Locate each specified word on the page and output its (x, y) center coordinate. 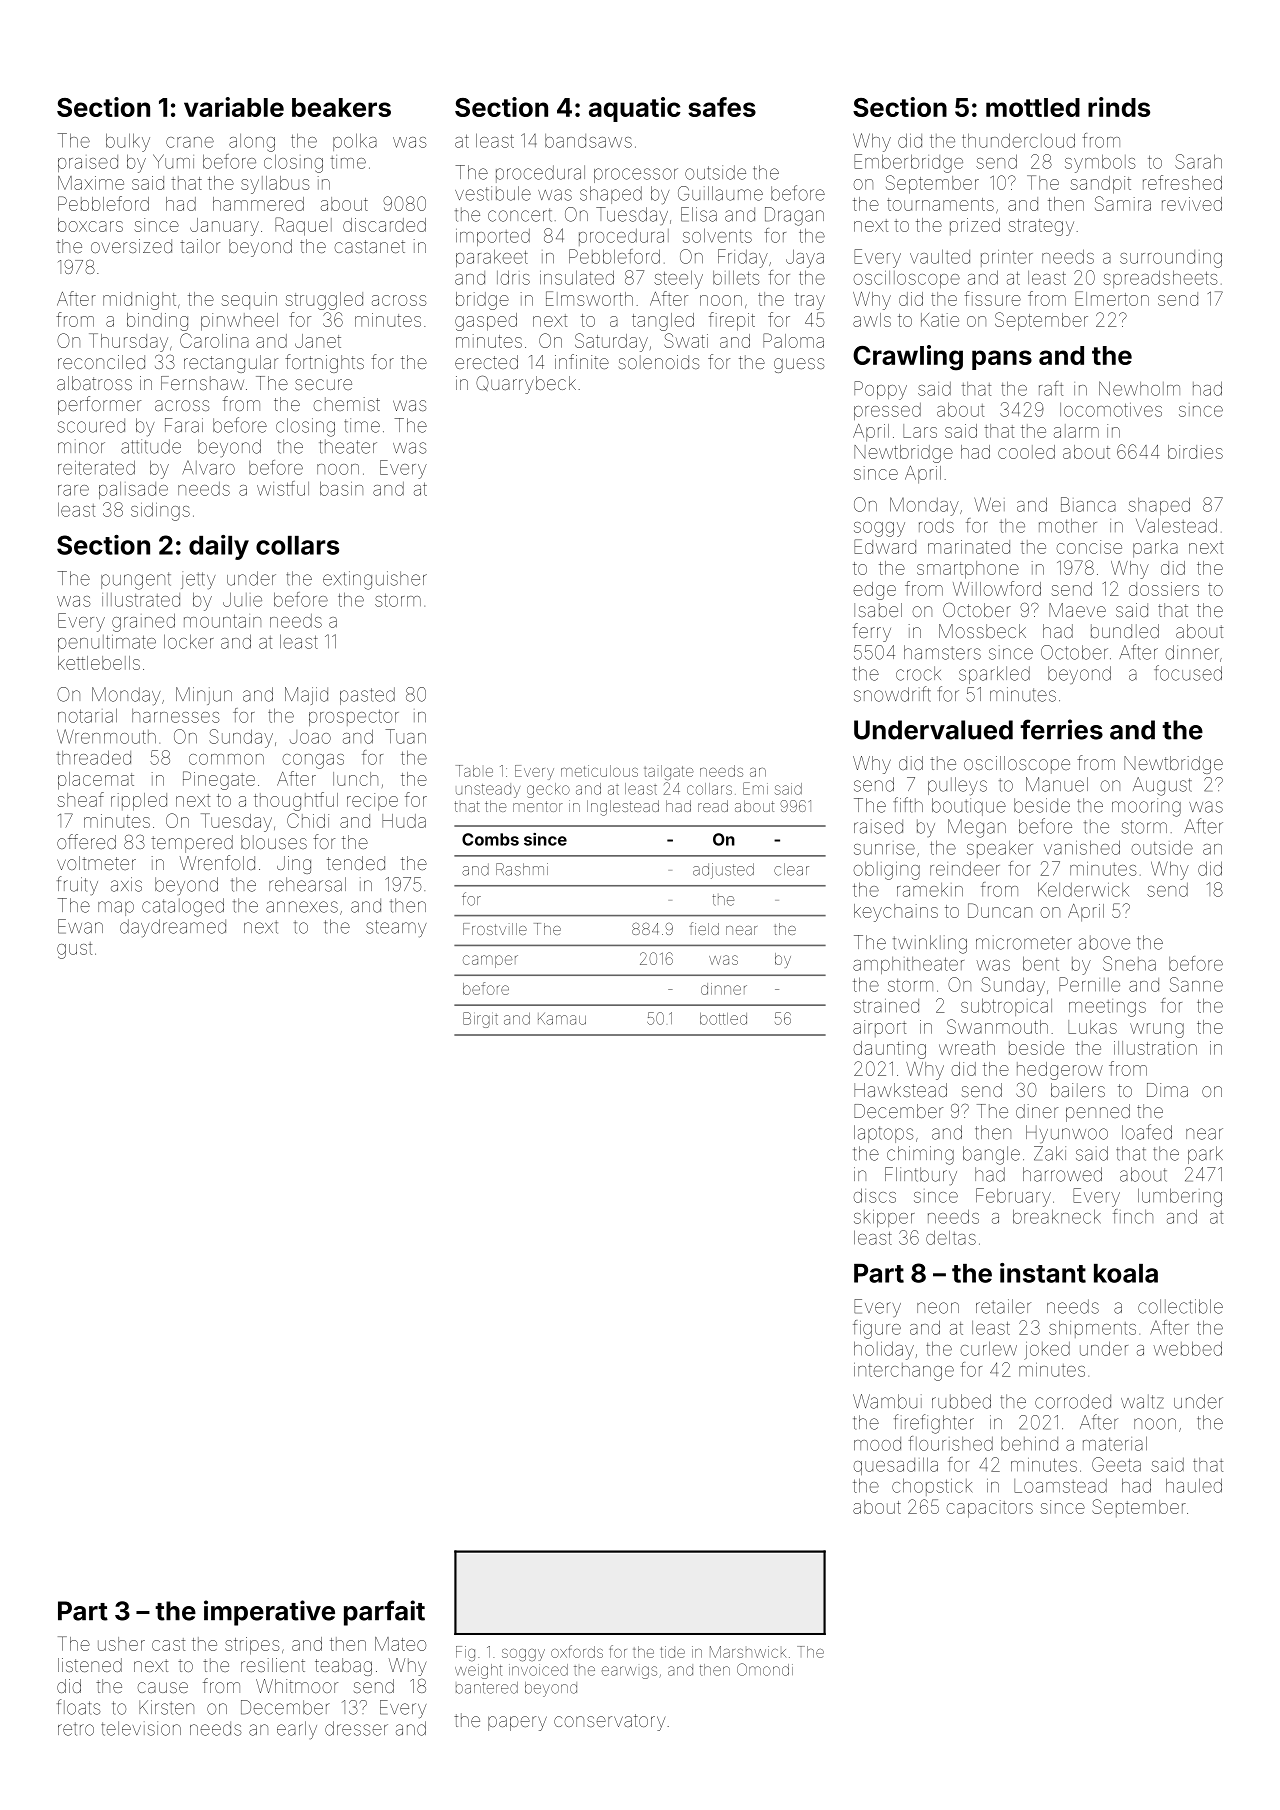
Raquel (303, 226)
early (297, 1730)
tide (672, 1652)
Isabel (878, 610)
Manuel (1057, 784)
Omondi (765, 1669)
